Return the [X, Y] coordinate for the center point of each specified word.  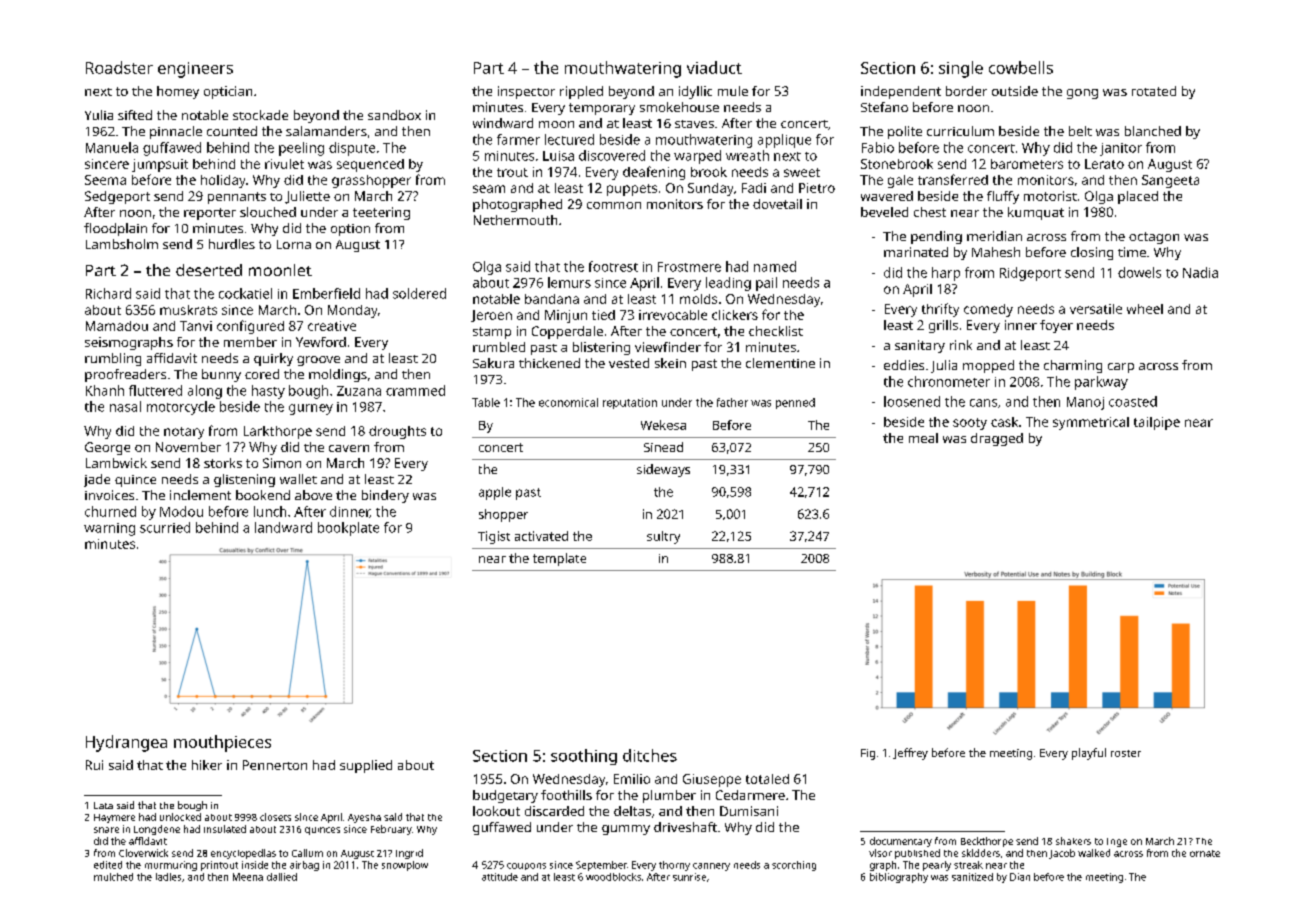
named [775, 266]
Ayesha [364, 818]
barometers [1027, 164]
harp [946, 274]
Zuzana [359, 391]
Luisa [558, 156]
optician [228, 92]
